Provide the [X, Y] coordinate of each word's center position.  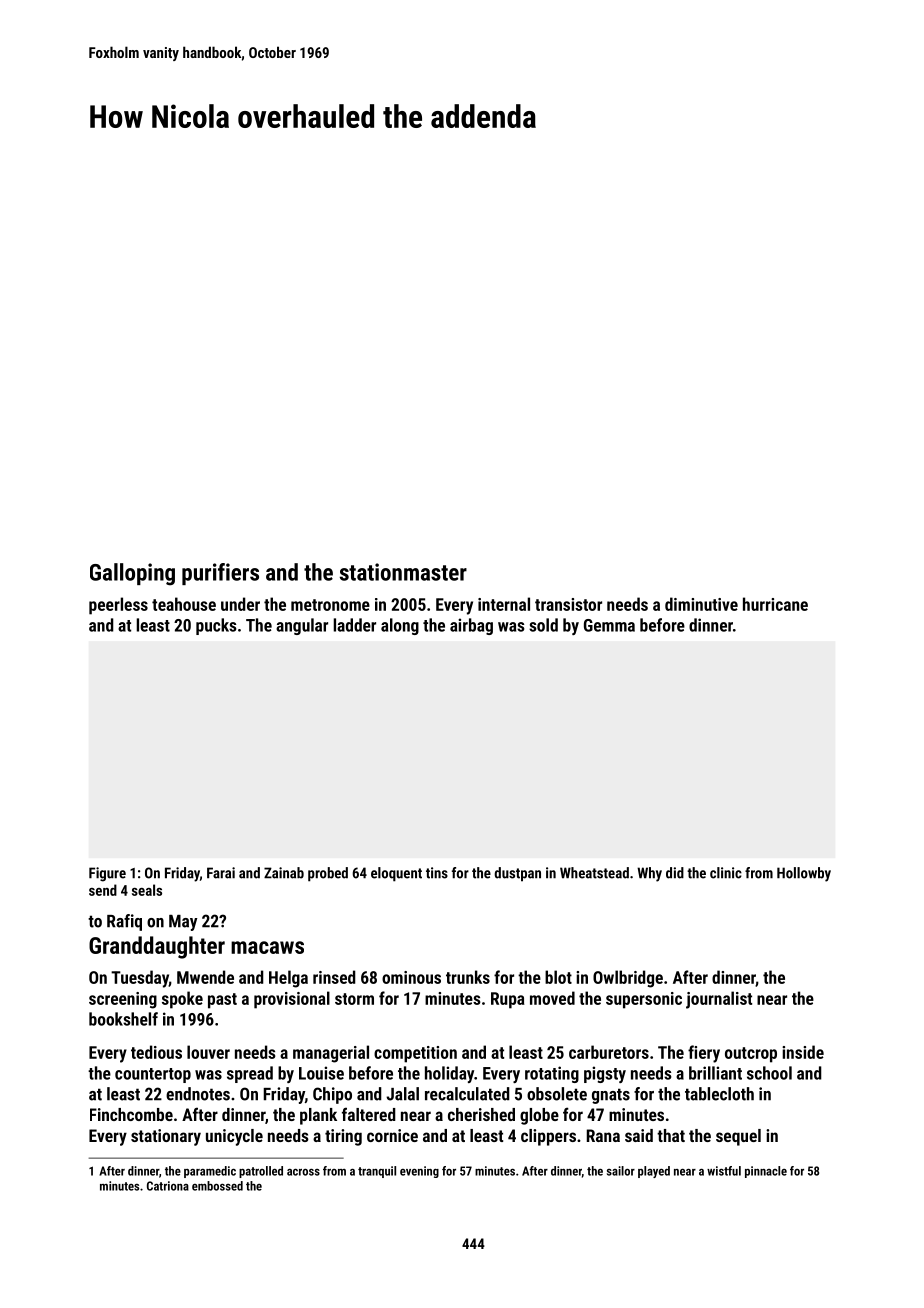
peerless [118, 606]
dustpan [517, 874]
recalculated [467, 1094]
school [769, 1073]
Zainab [284, 873]
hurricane [775, 604]
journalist [719, 1000]
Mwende [205, 977]
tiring [343, 1137]
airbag [471, 626]
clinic [726, 873]
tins [437, 873]
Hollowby [804, 874]
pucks [216, 626]
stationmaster [403, 572]
